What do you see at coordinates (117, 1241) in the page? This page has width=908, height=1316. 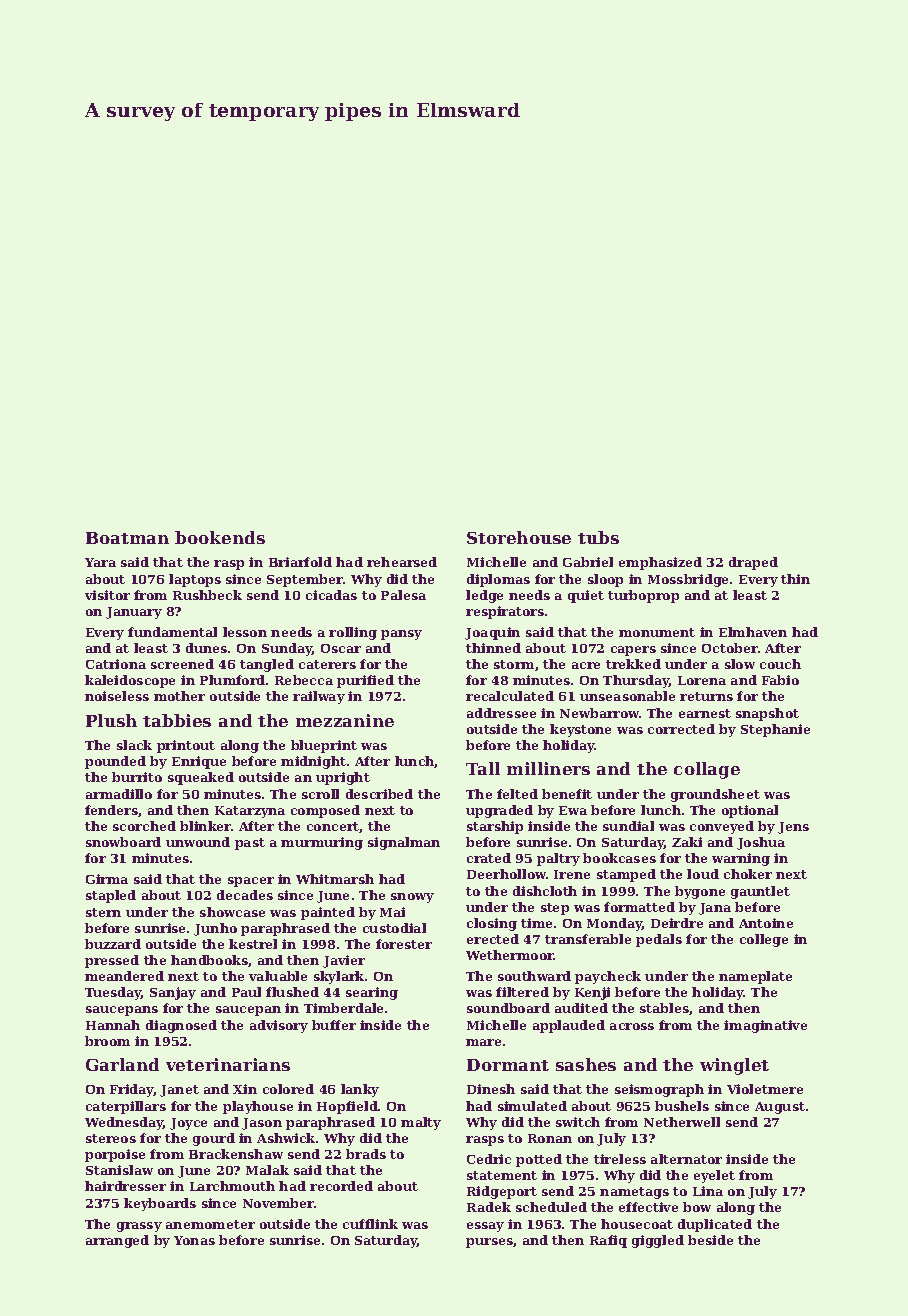 I see `arranged` at bounding box center [117, 1241].
